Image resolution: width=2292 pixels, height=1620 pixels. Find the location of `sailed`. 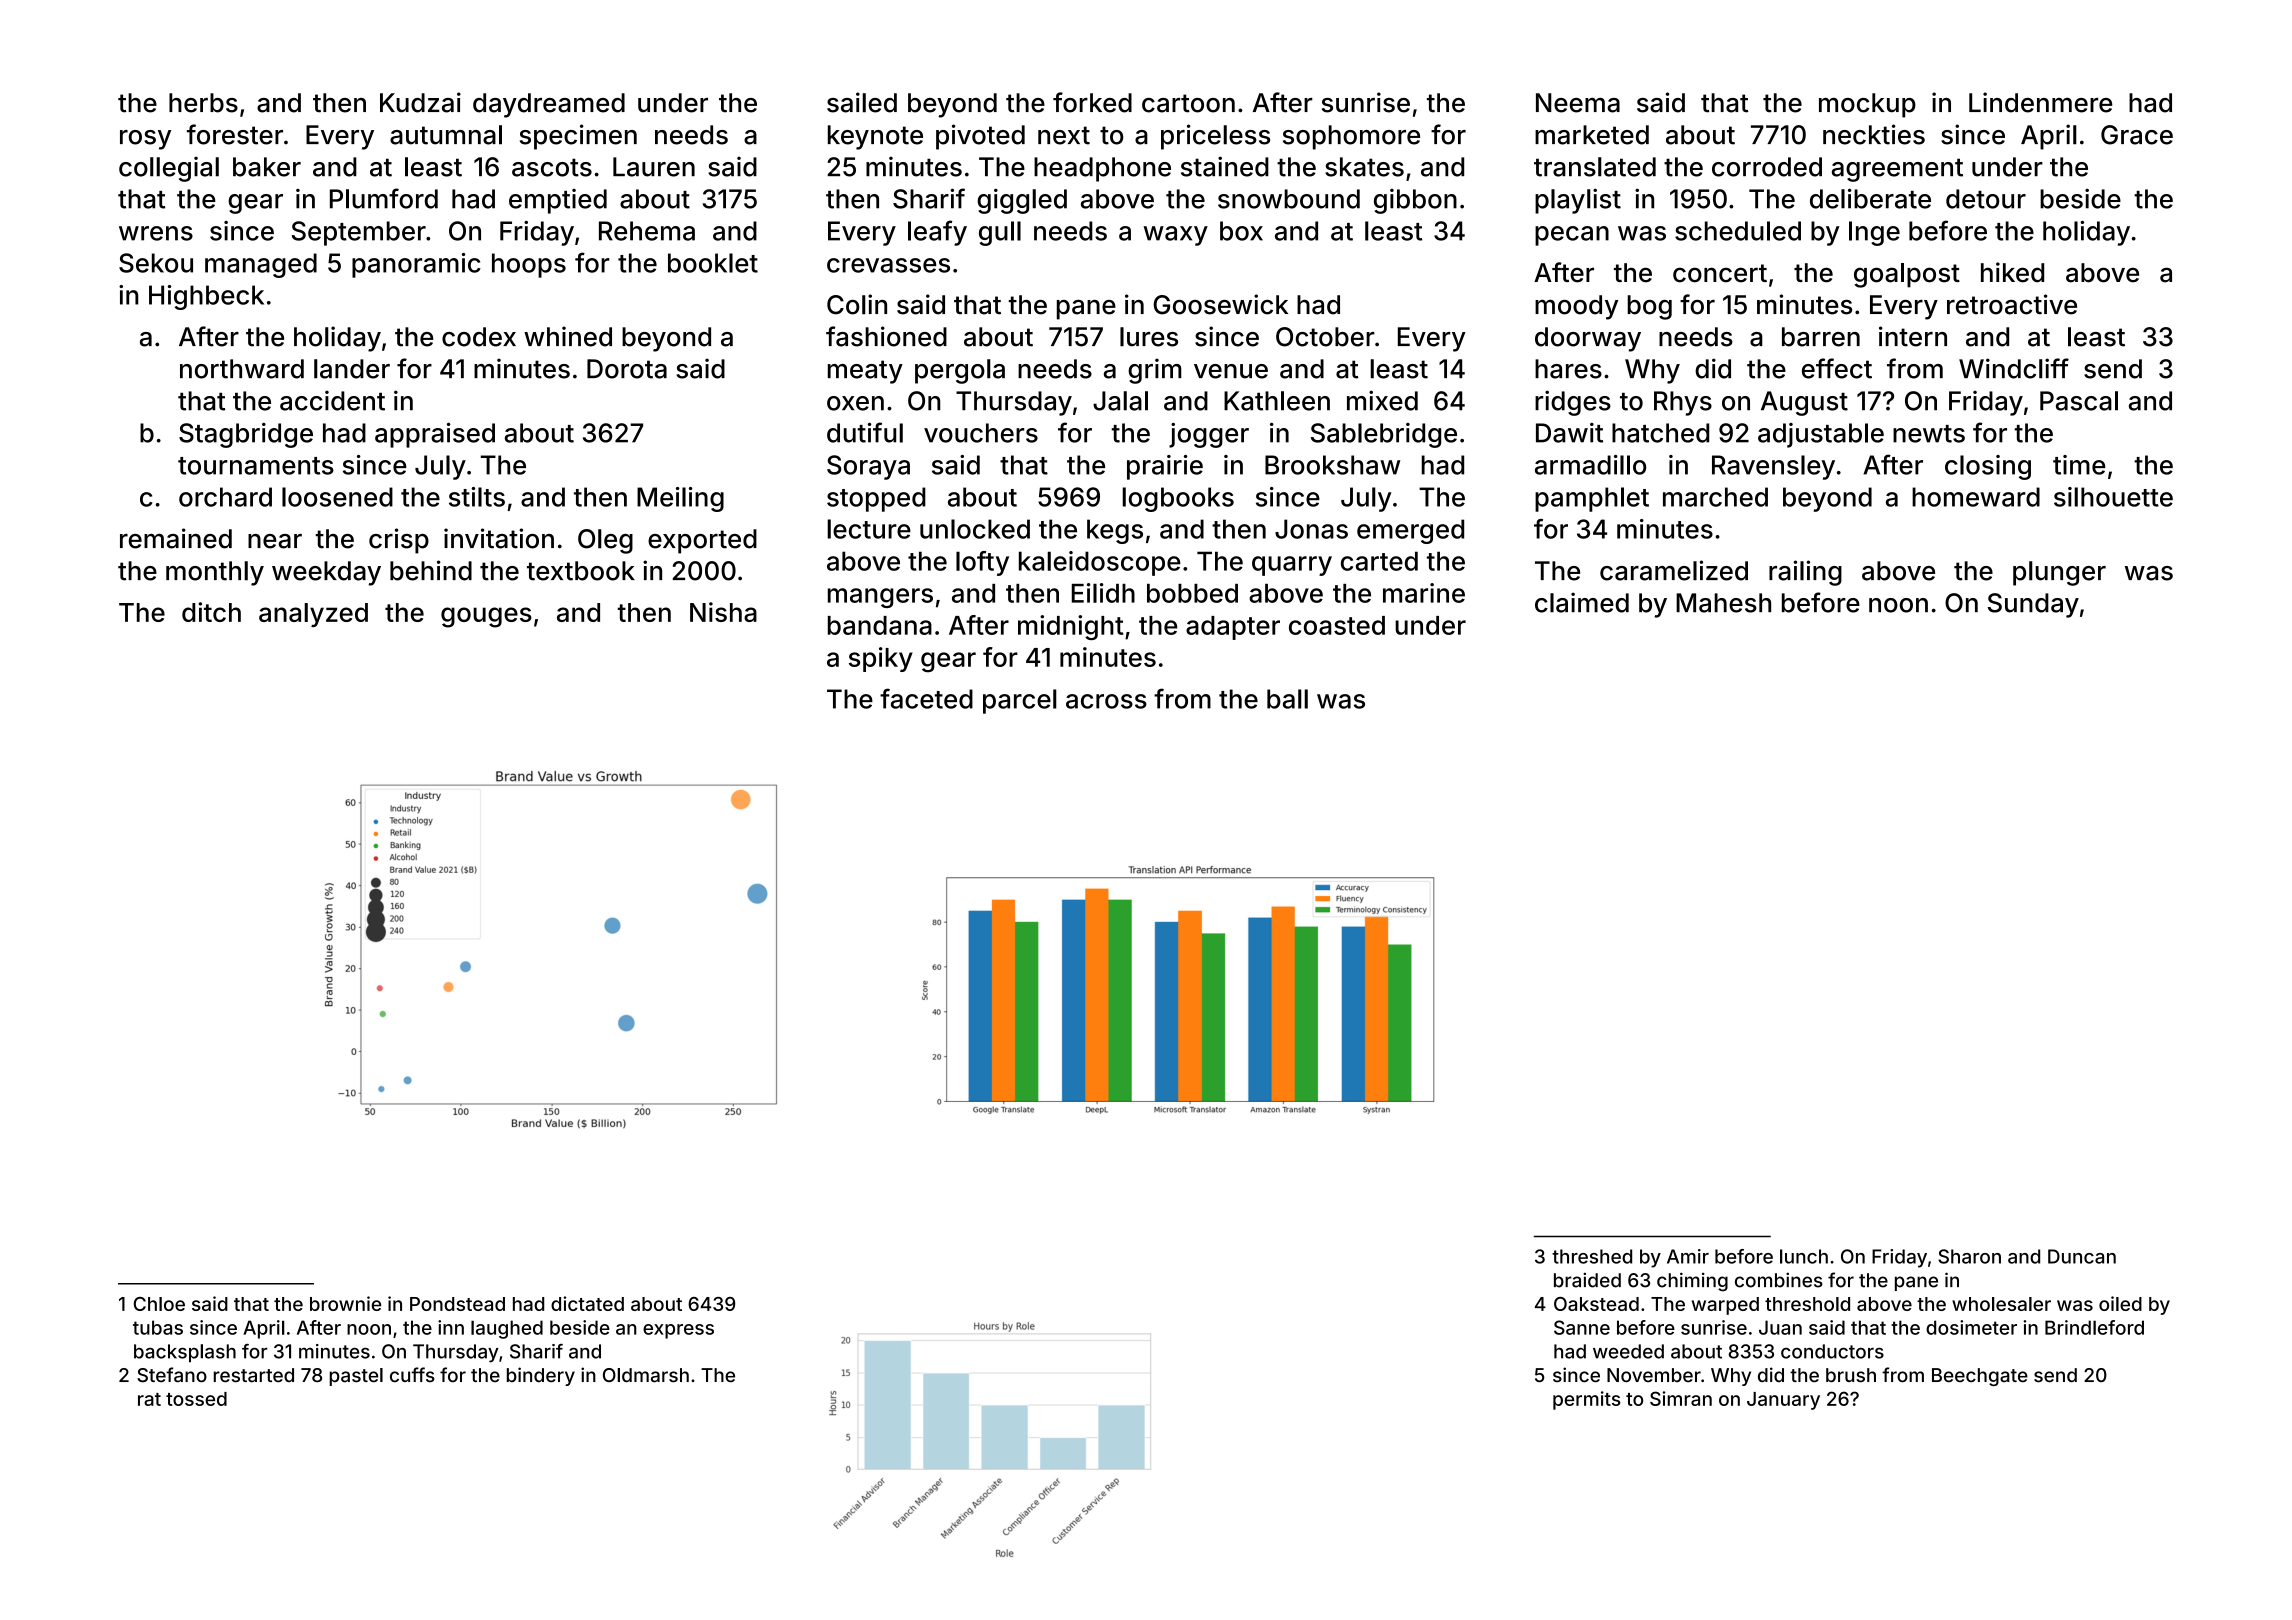

sailed is located at coordinates (862, 102).
